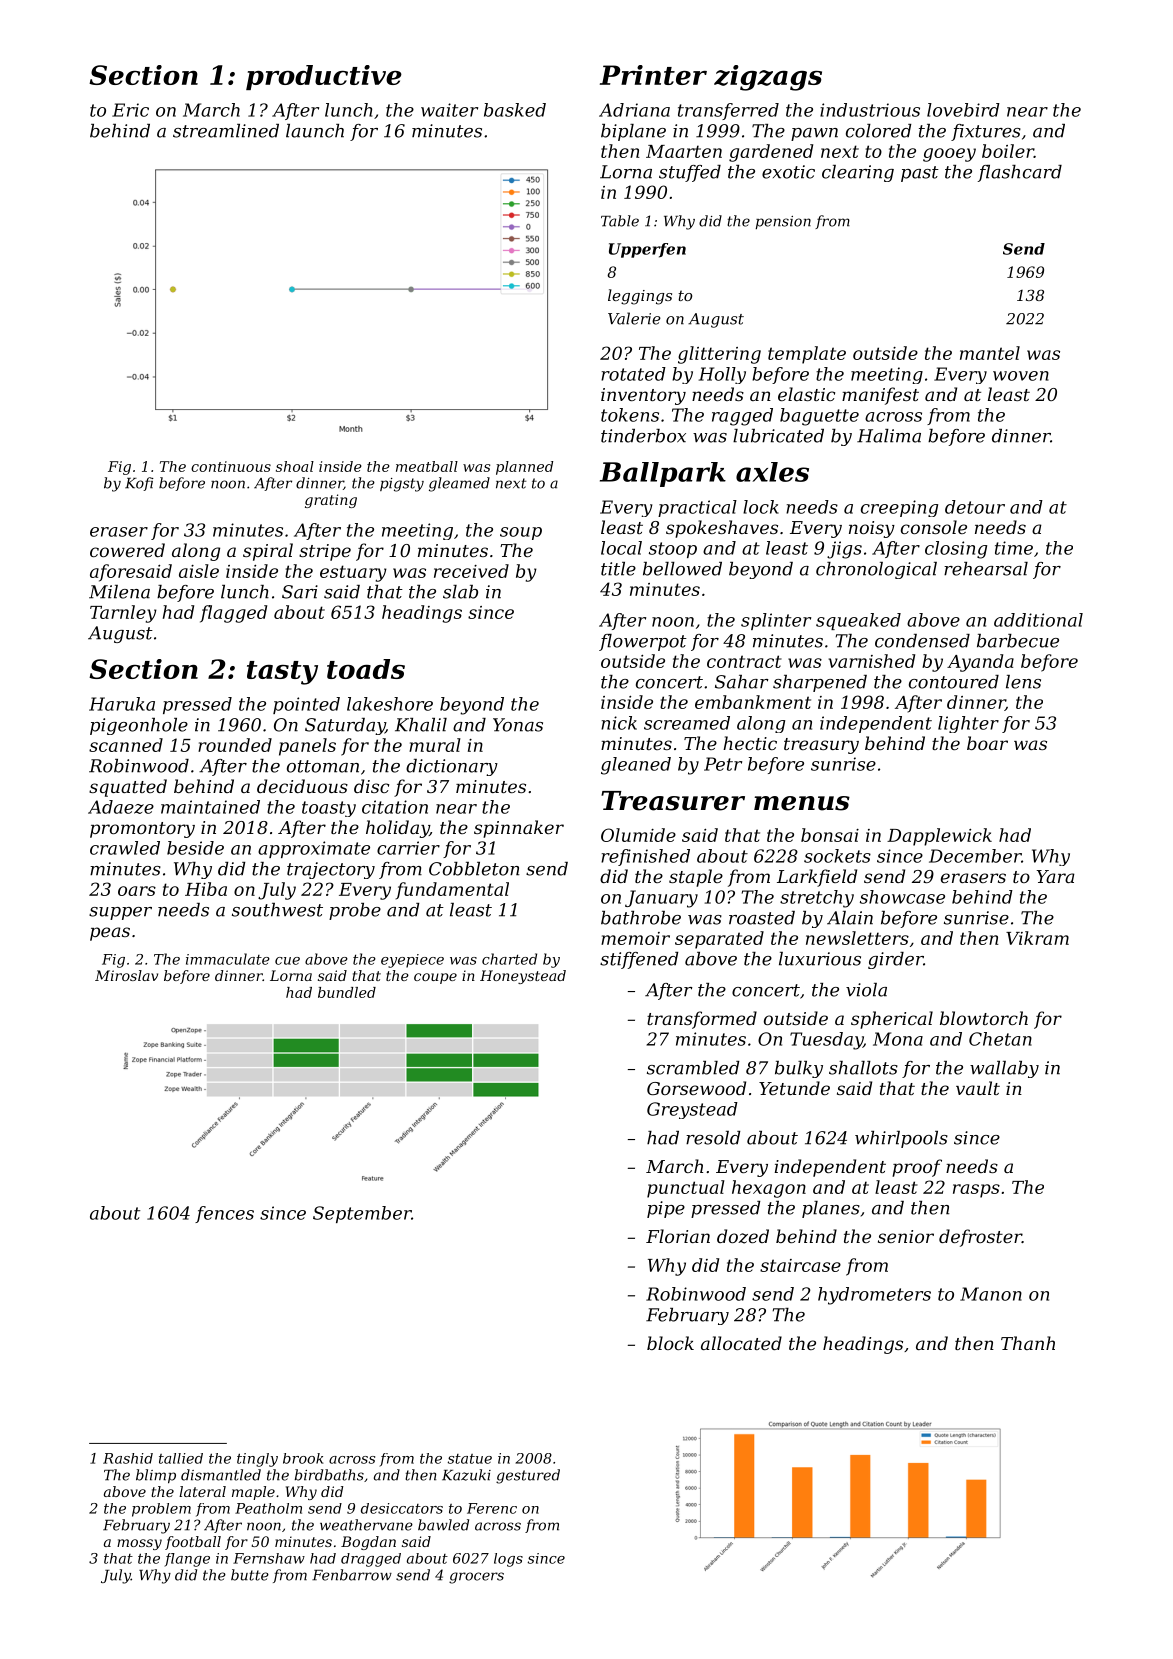  What do you see at coordinates (906, 1236) in the image?
I see `senior` at bounding box center [906, 1236].
